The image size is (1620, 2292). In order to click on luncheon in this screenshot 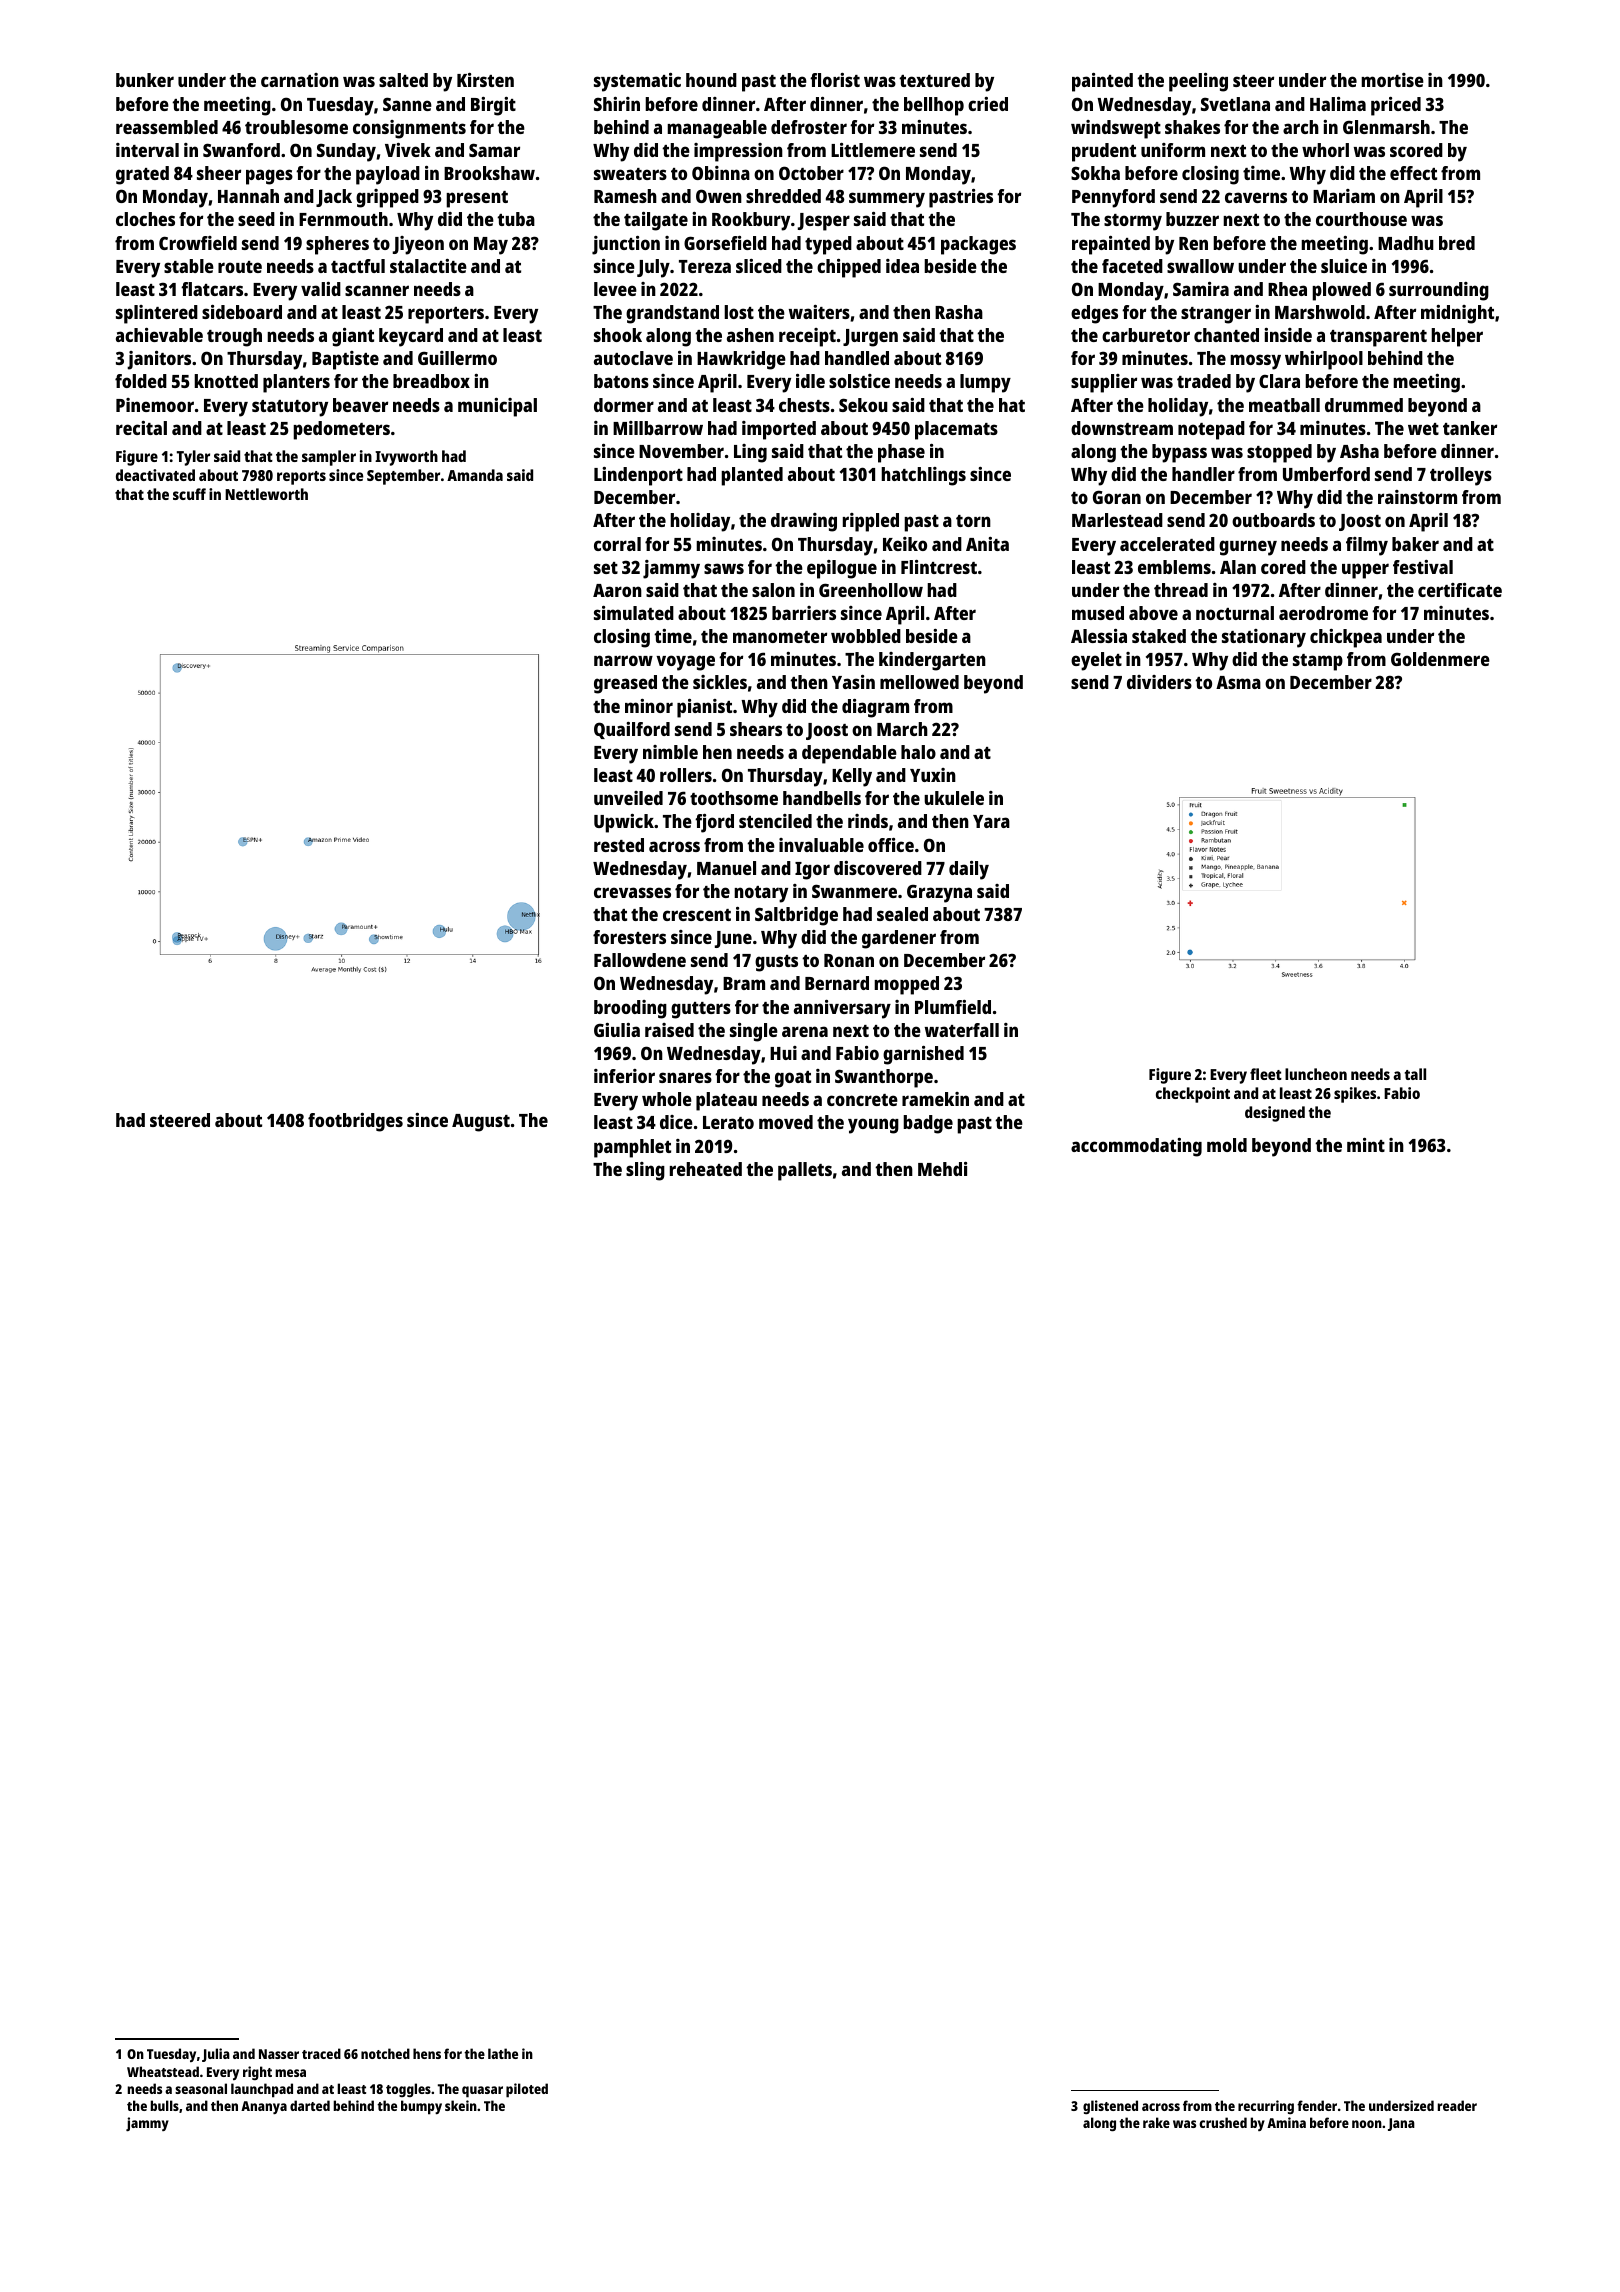, I will do `click(1316, 1074)`.
